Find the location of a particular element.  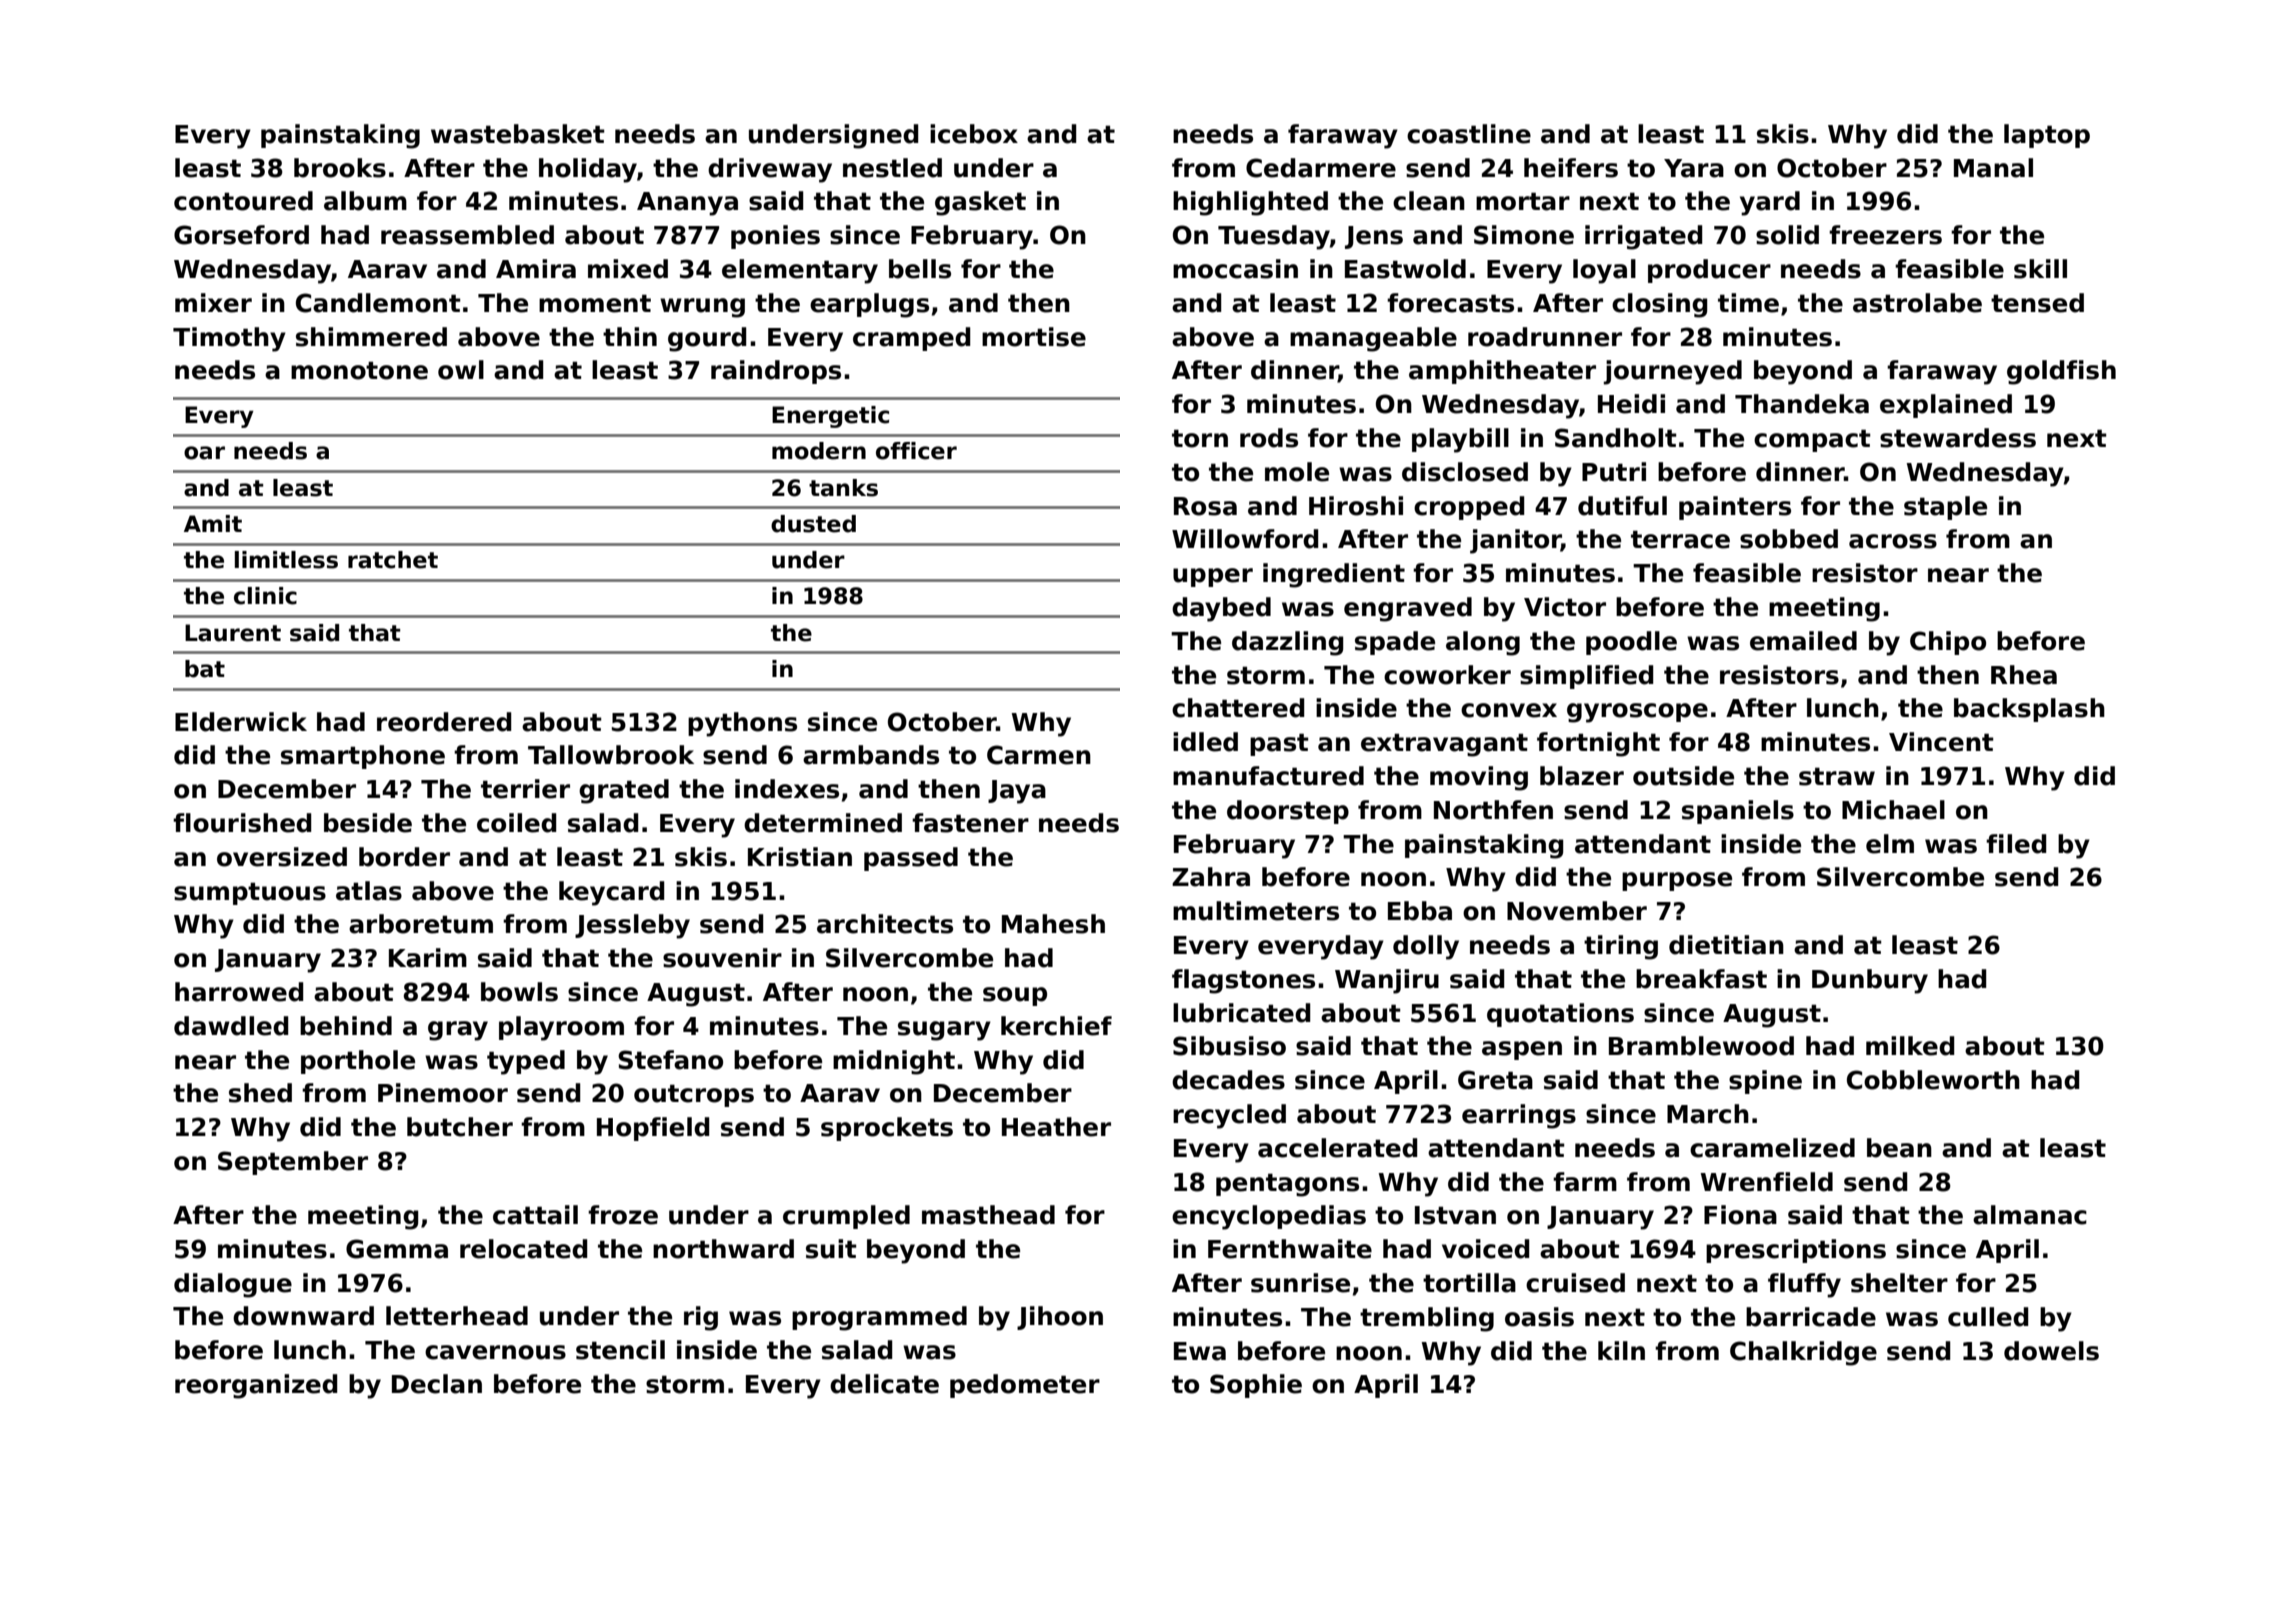

flagstones is located at coordinates (1243, 981).
